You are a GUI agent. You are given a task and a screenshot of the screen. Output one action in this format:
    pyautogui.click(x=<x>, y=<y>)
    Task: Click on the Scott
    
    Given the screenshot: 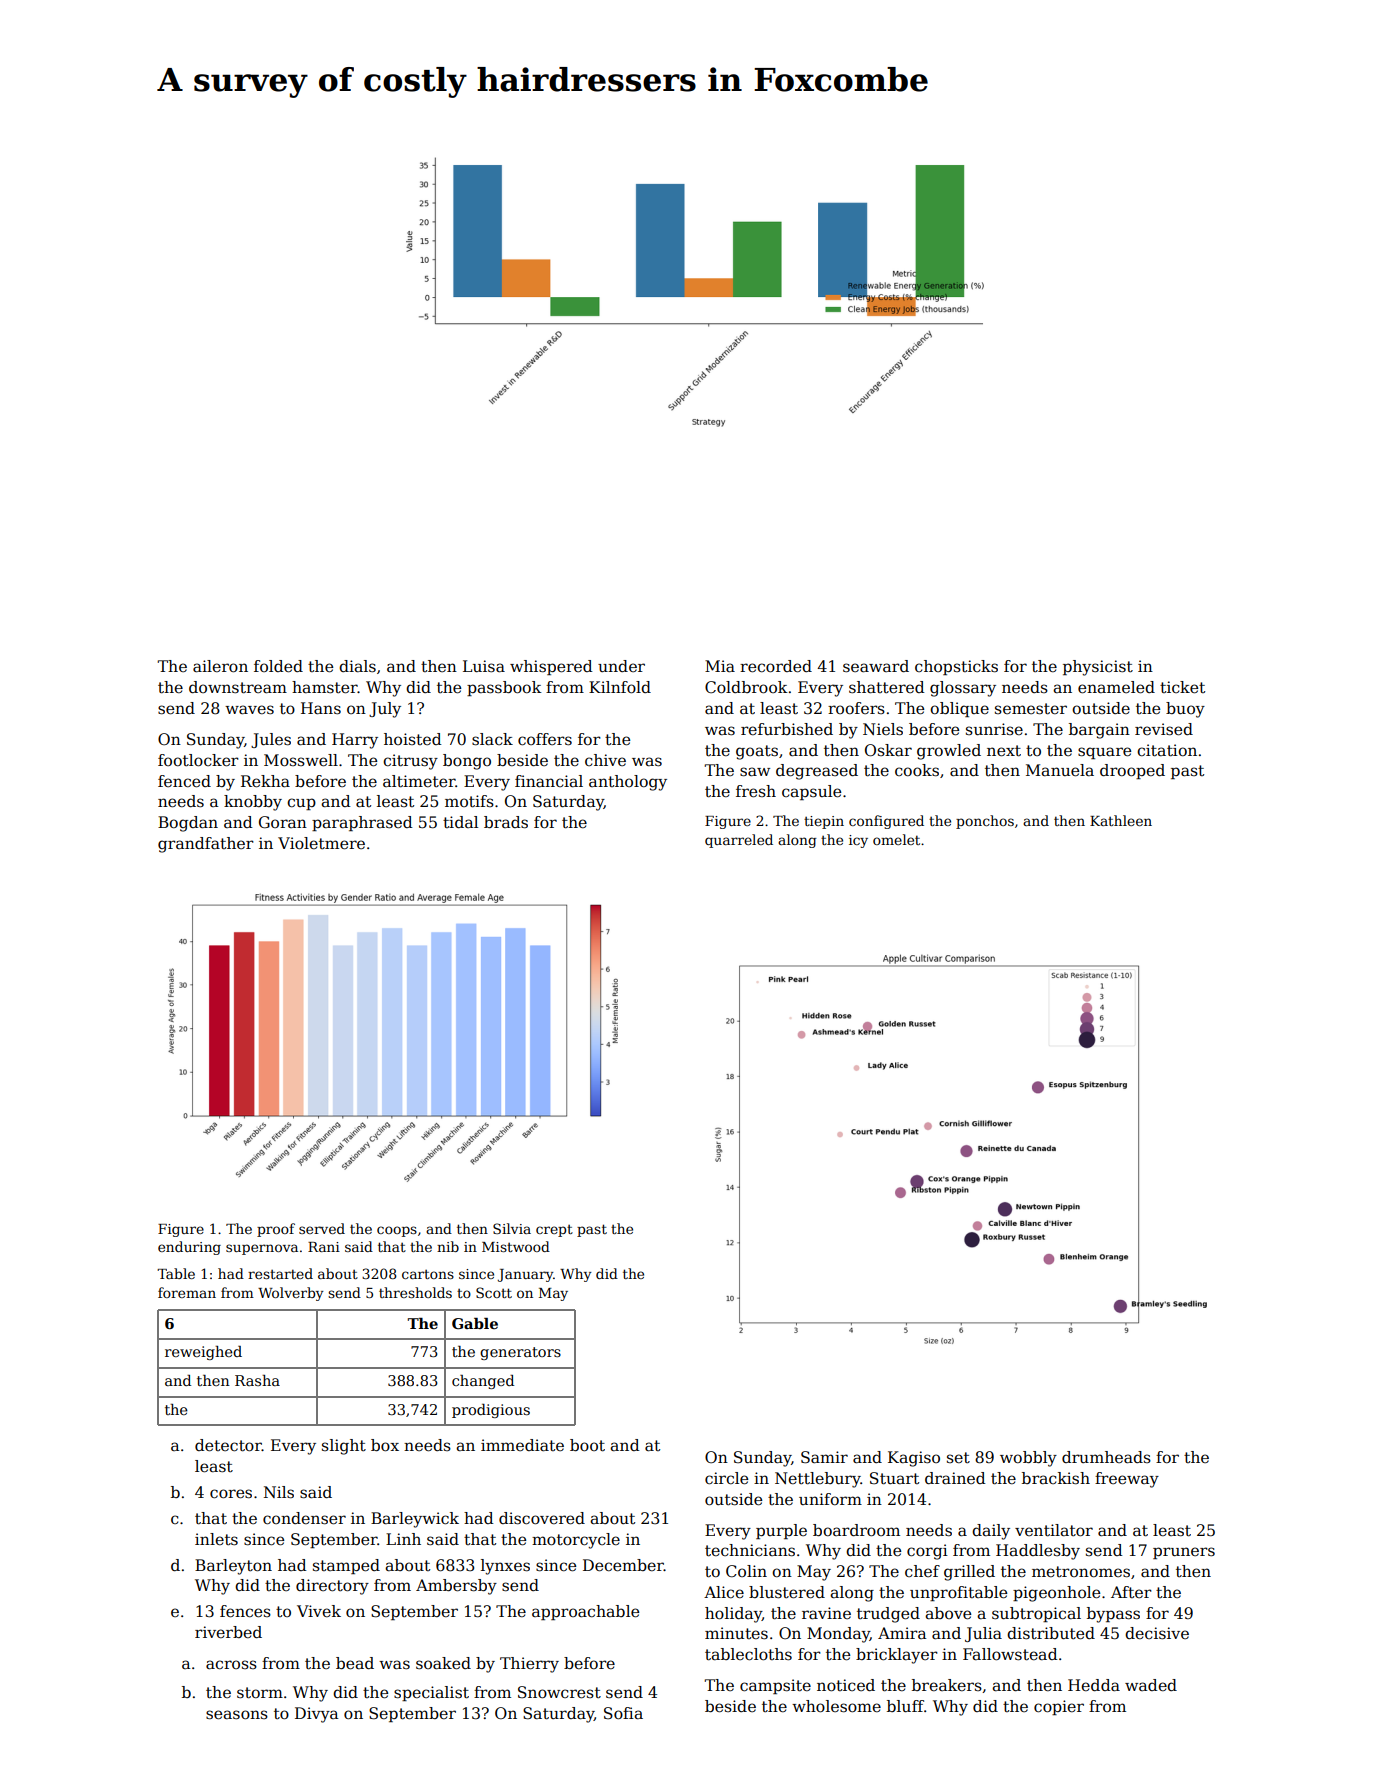 What is the action you would take?
    pyautogui.click(x=494, y=1292)
